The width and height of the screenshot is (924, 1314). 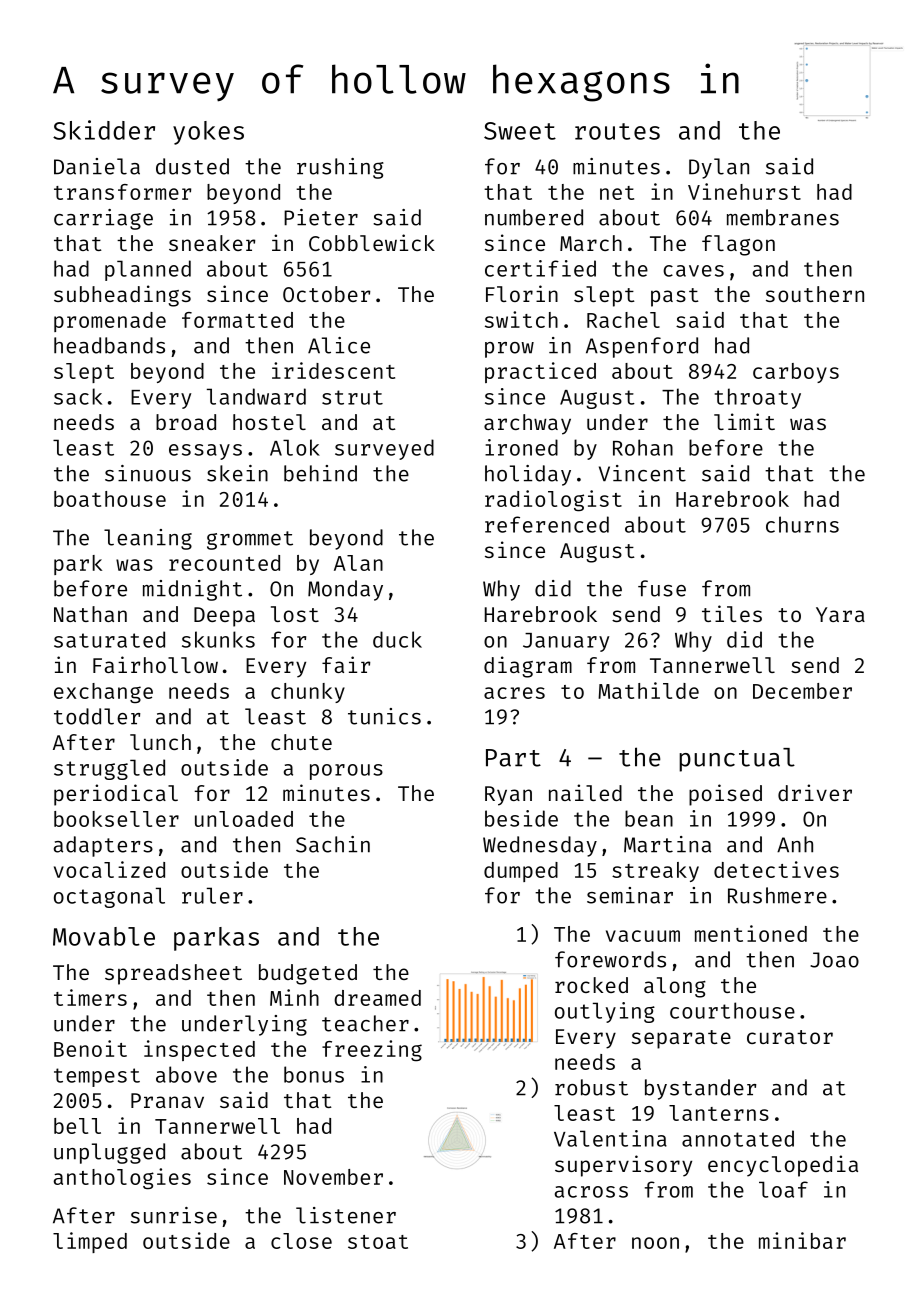 What do you see at coordinates (795, 844) in the screenshot?
I see `Anh` at bounding box center [795, 844].
